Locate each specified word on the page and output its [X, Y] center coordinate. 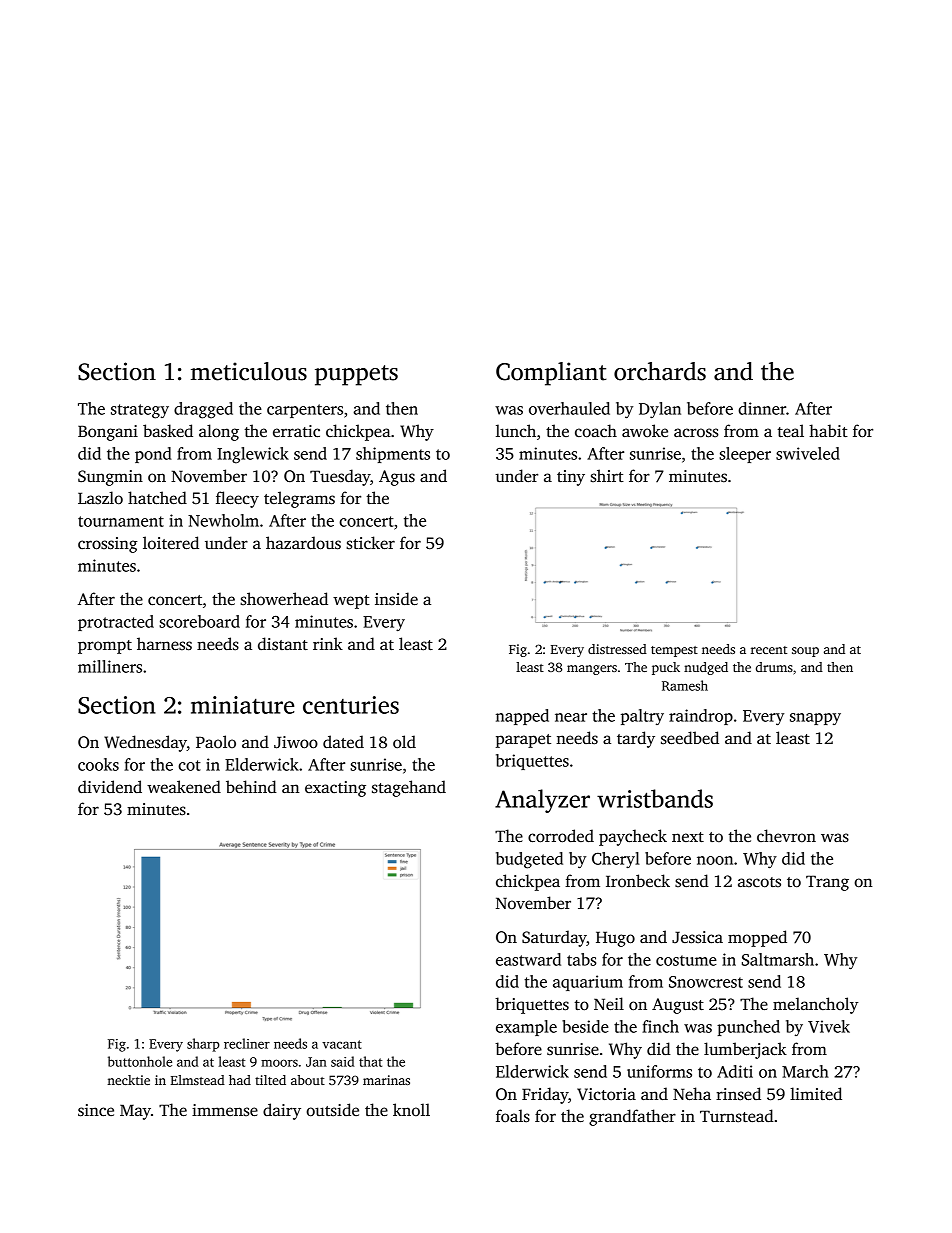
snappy [815, 719]
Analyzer [542, 801]
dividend [110, 786]
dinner [762, 408]
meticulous [249, 371]
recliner [247, 1043]
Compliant [551, 374]
